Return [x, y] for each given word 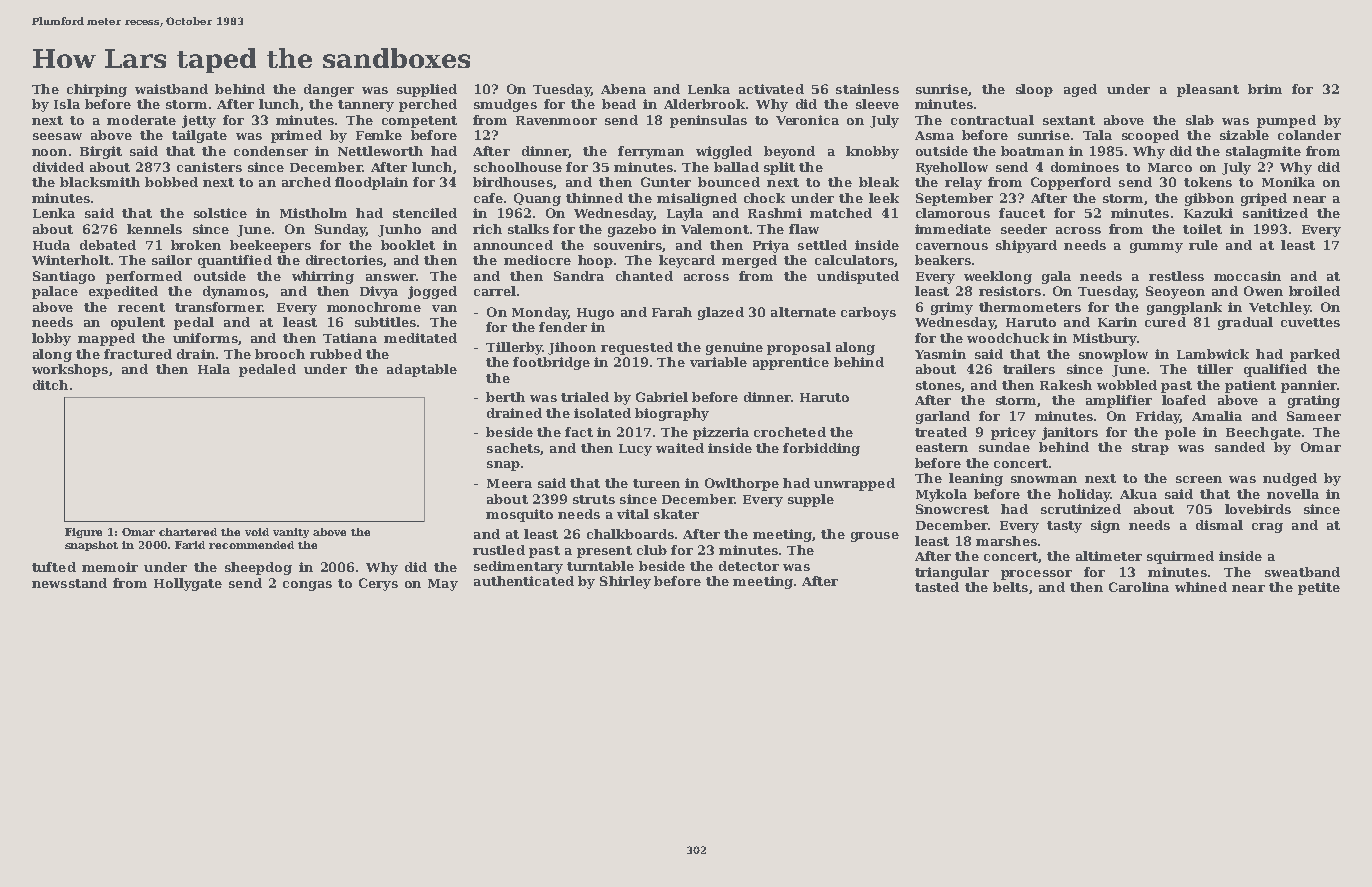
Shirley [625, 582]
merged [749, 261]
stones [938, 385]
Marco [1170, 167]
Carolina [1139, 587]
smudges [505, 105]
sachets [513, 448]
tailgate [199, 136]
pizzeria [721, 433]
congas [307, 586]
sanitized [1275, 213]
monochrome [374, 307]
